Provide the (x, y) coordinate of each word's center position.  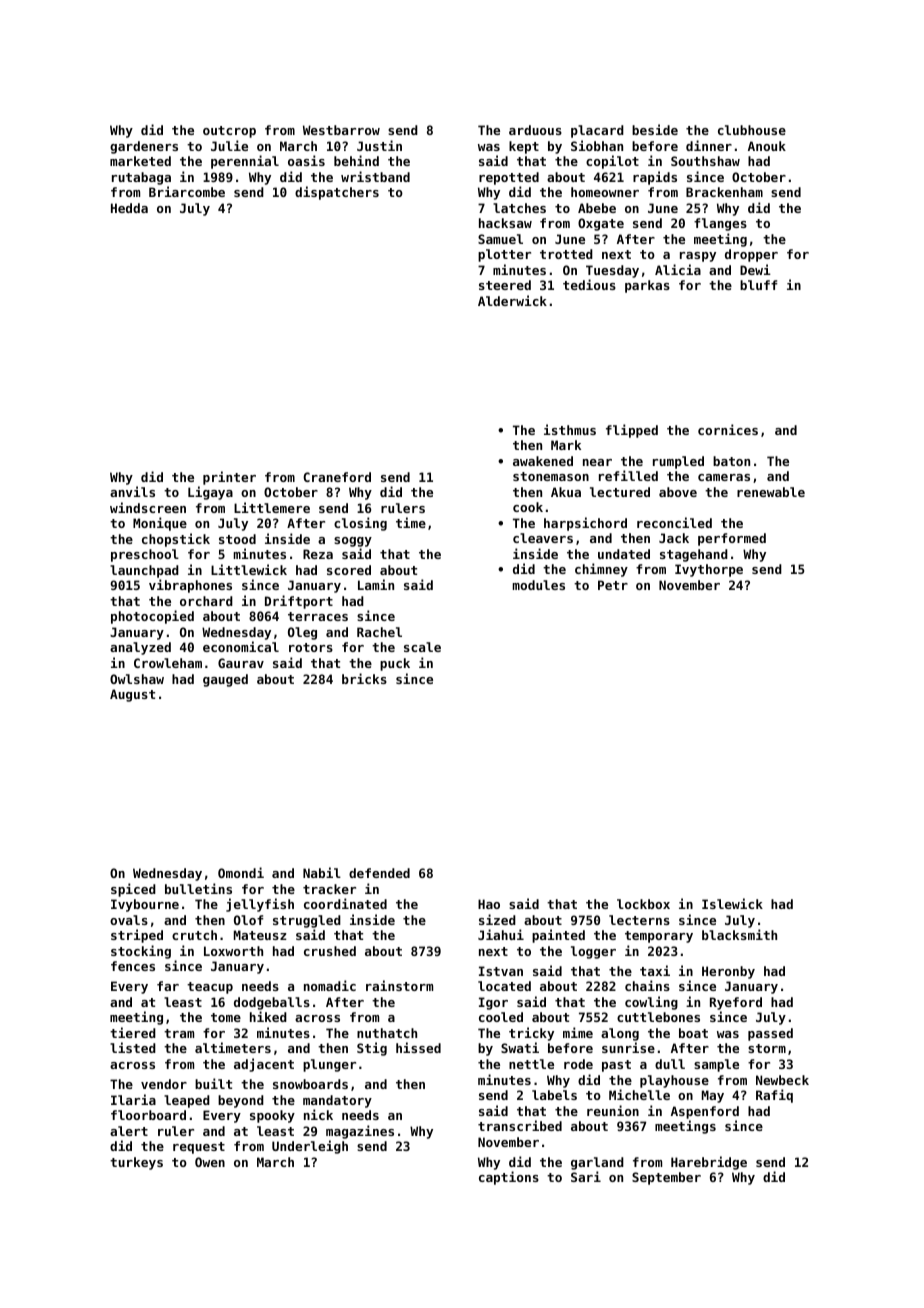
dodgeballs (272, 1003)
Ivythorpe (709, 570)
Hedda (129, 208)
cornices (728, 429)
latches (519, 208)
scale (422, 647)
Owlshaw (137, 679)
